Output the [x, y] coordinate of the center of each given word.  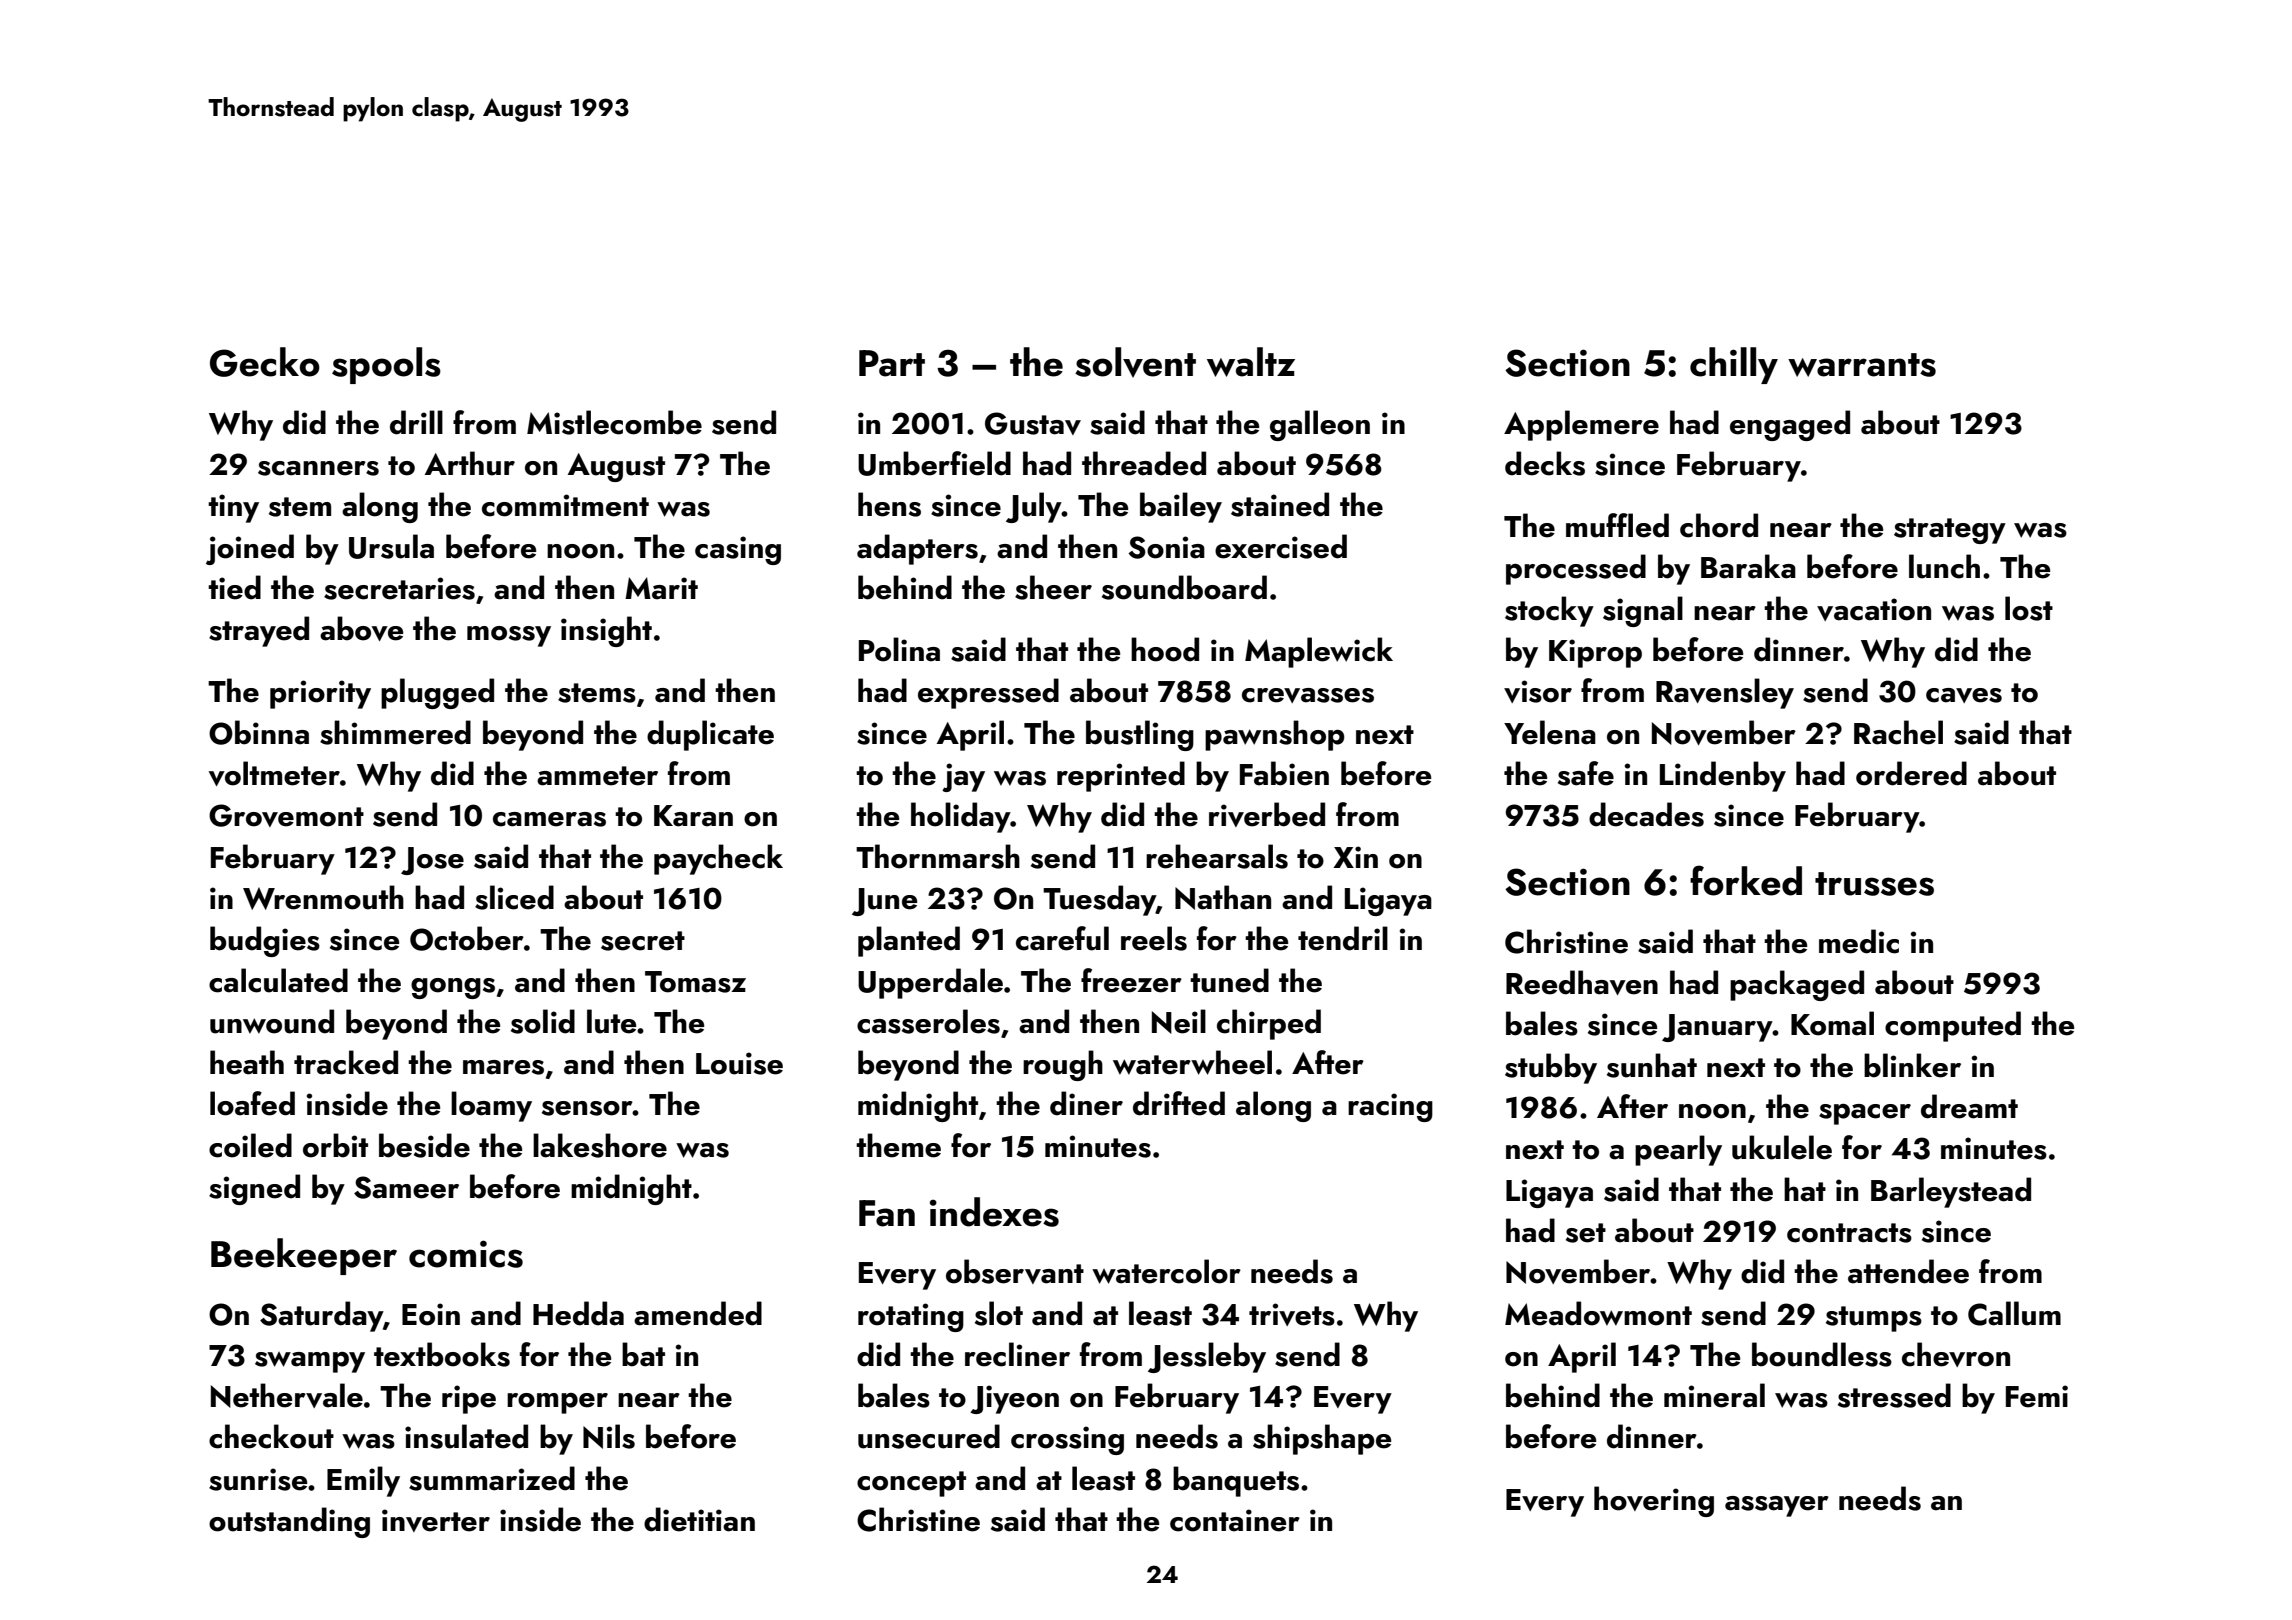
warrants [1862, 365]
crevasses [1308, 695]
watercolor [1166, 1271]
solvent [1135, 362]
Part [892, 363]
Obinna [259, 732]
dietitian [699, 1519]
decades [1646, 814]
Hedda [578, 1313]
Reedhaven [1582, 982]
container [1235, 1520]
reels [1154, 938]
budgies [265, 941]
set [1586, 1233]
